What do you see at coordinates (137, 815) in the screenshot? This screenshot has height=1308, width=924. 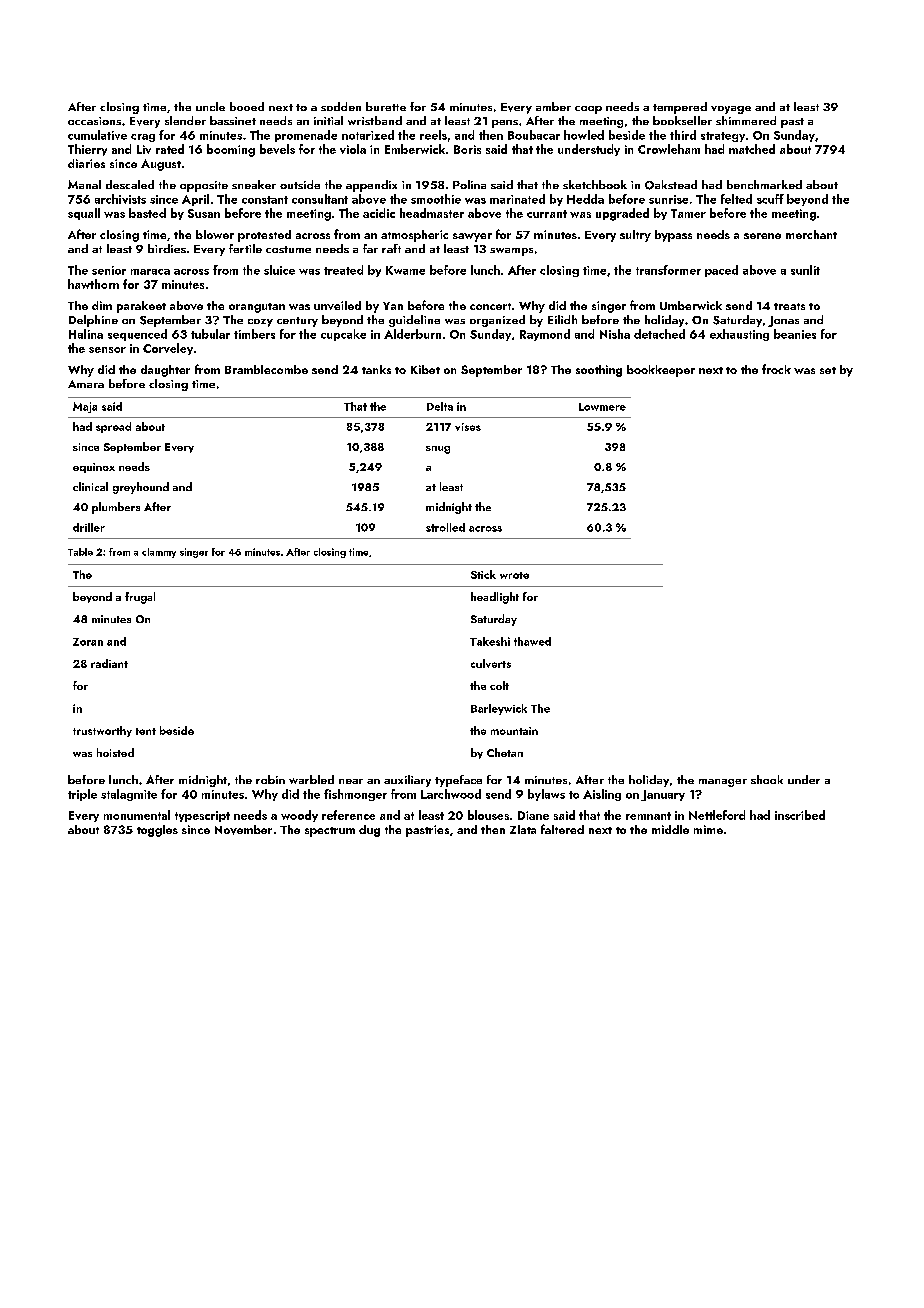 I see `monumental` at bounding box center [137, 815].
